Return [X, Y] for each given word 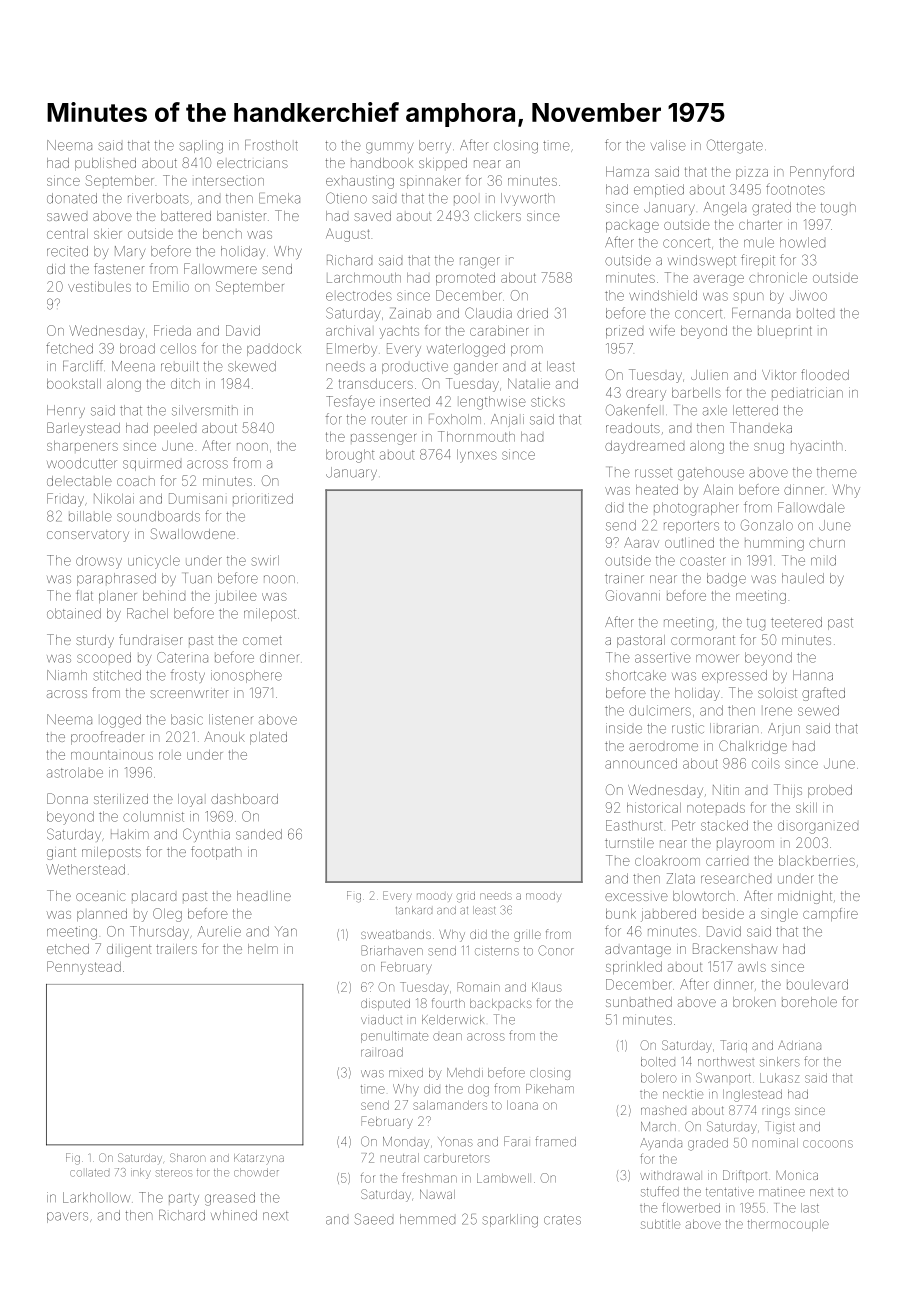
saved [372, 216]
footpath [216, 853]
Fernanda [761, 313]
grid [466, 897]
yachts [399, 332]
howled [802, 242]
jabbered [668, 915]
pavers [67, 1217]
